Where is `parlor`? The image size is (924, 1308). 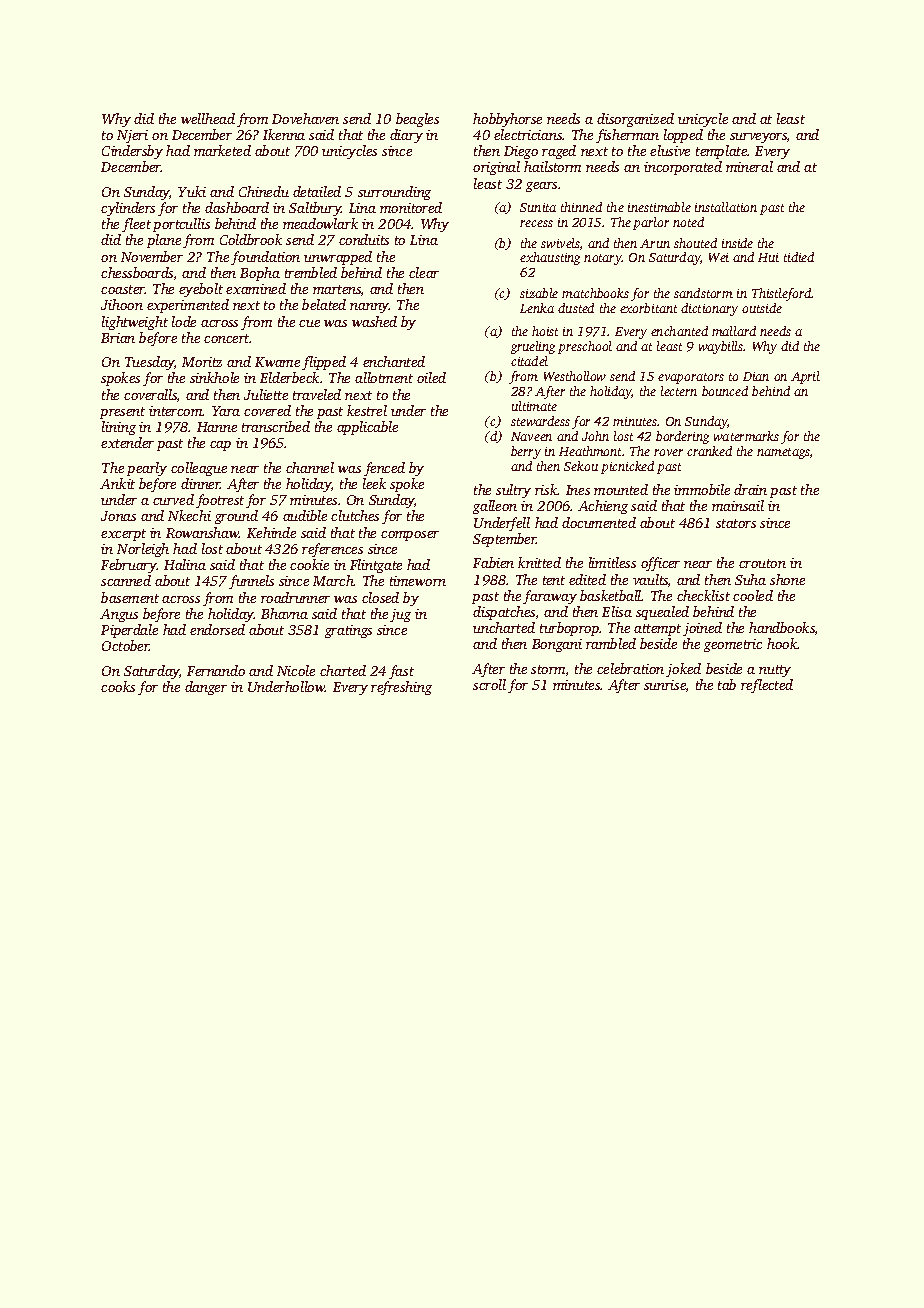
parlor is located at coordinates (651, 223).
